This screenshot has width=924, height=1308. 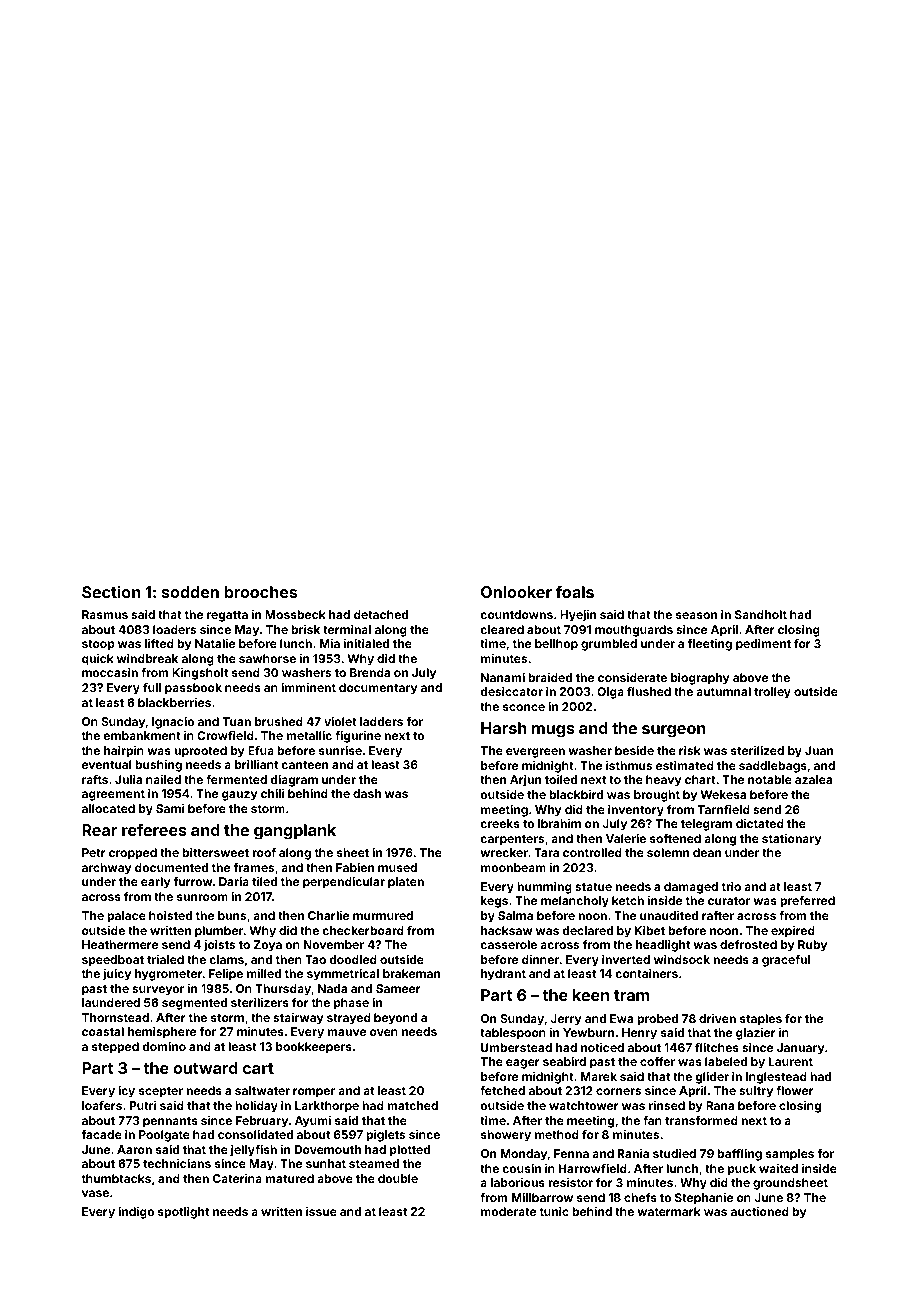 I want to click on sodden, so click(x=190, y=592).
